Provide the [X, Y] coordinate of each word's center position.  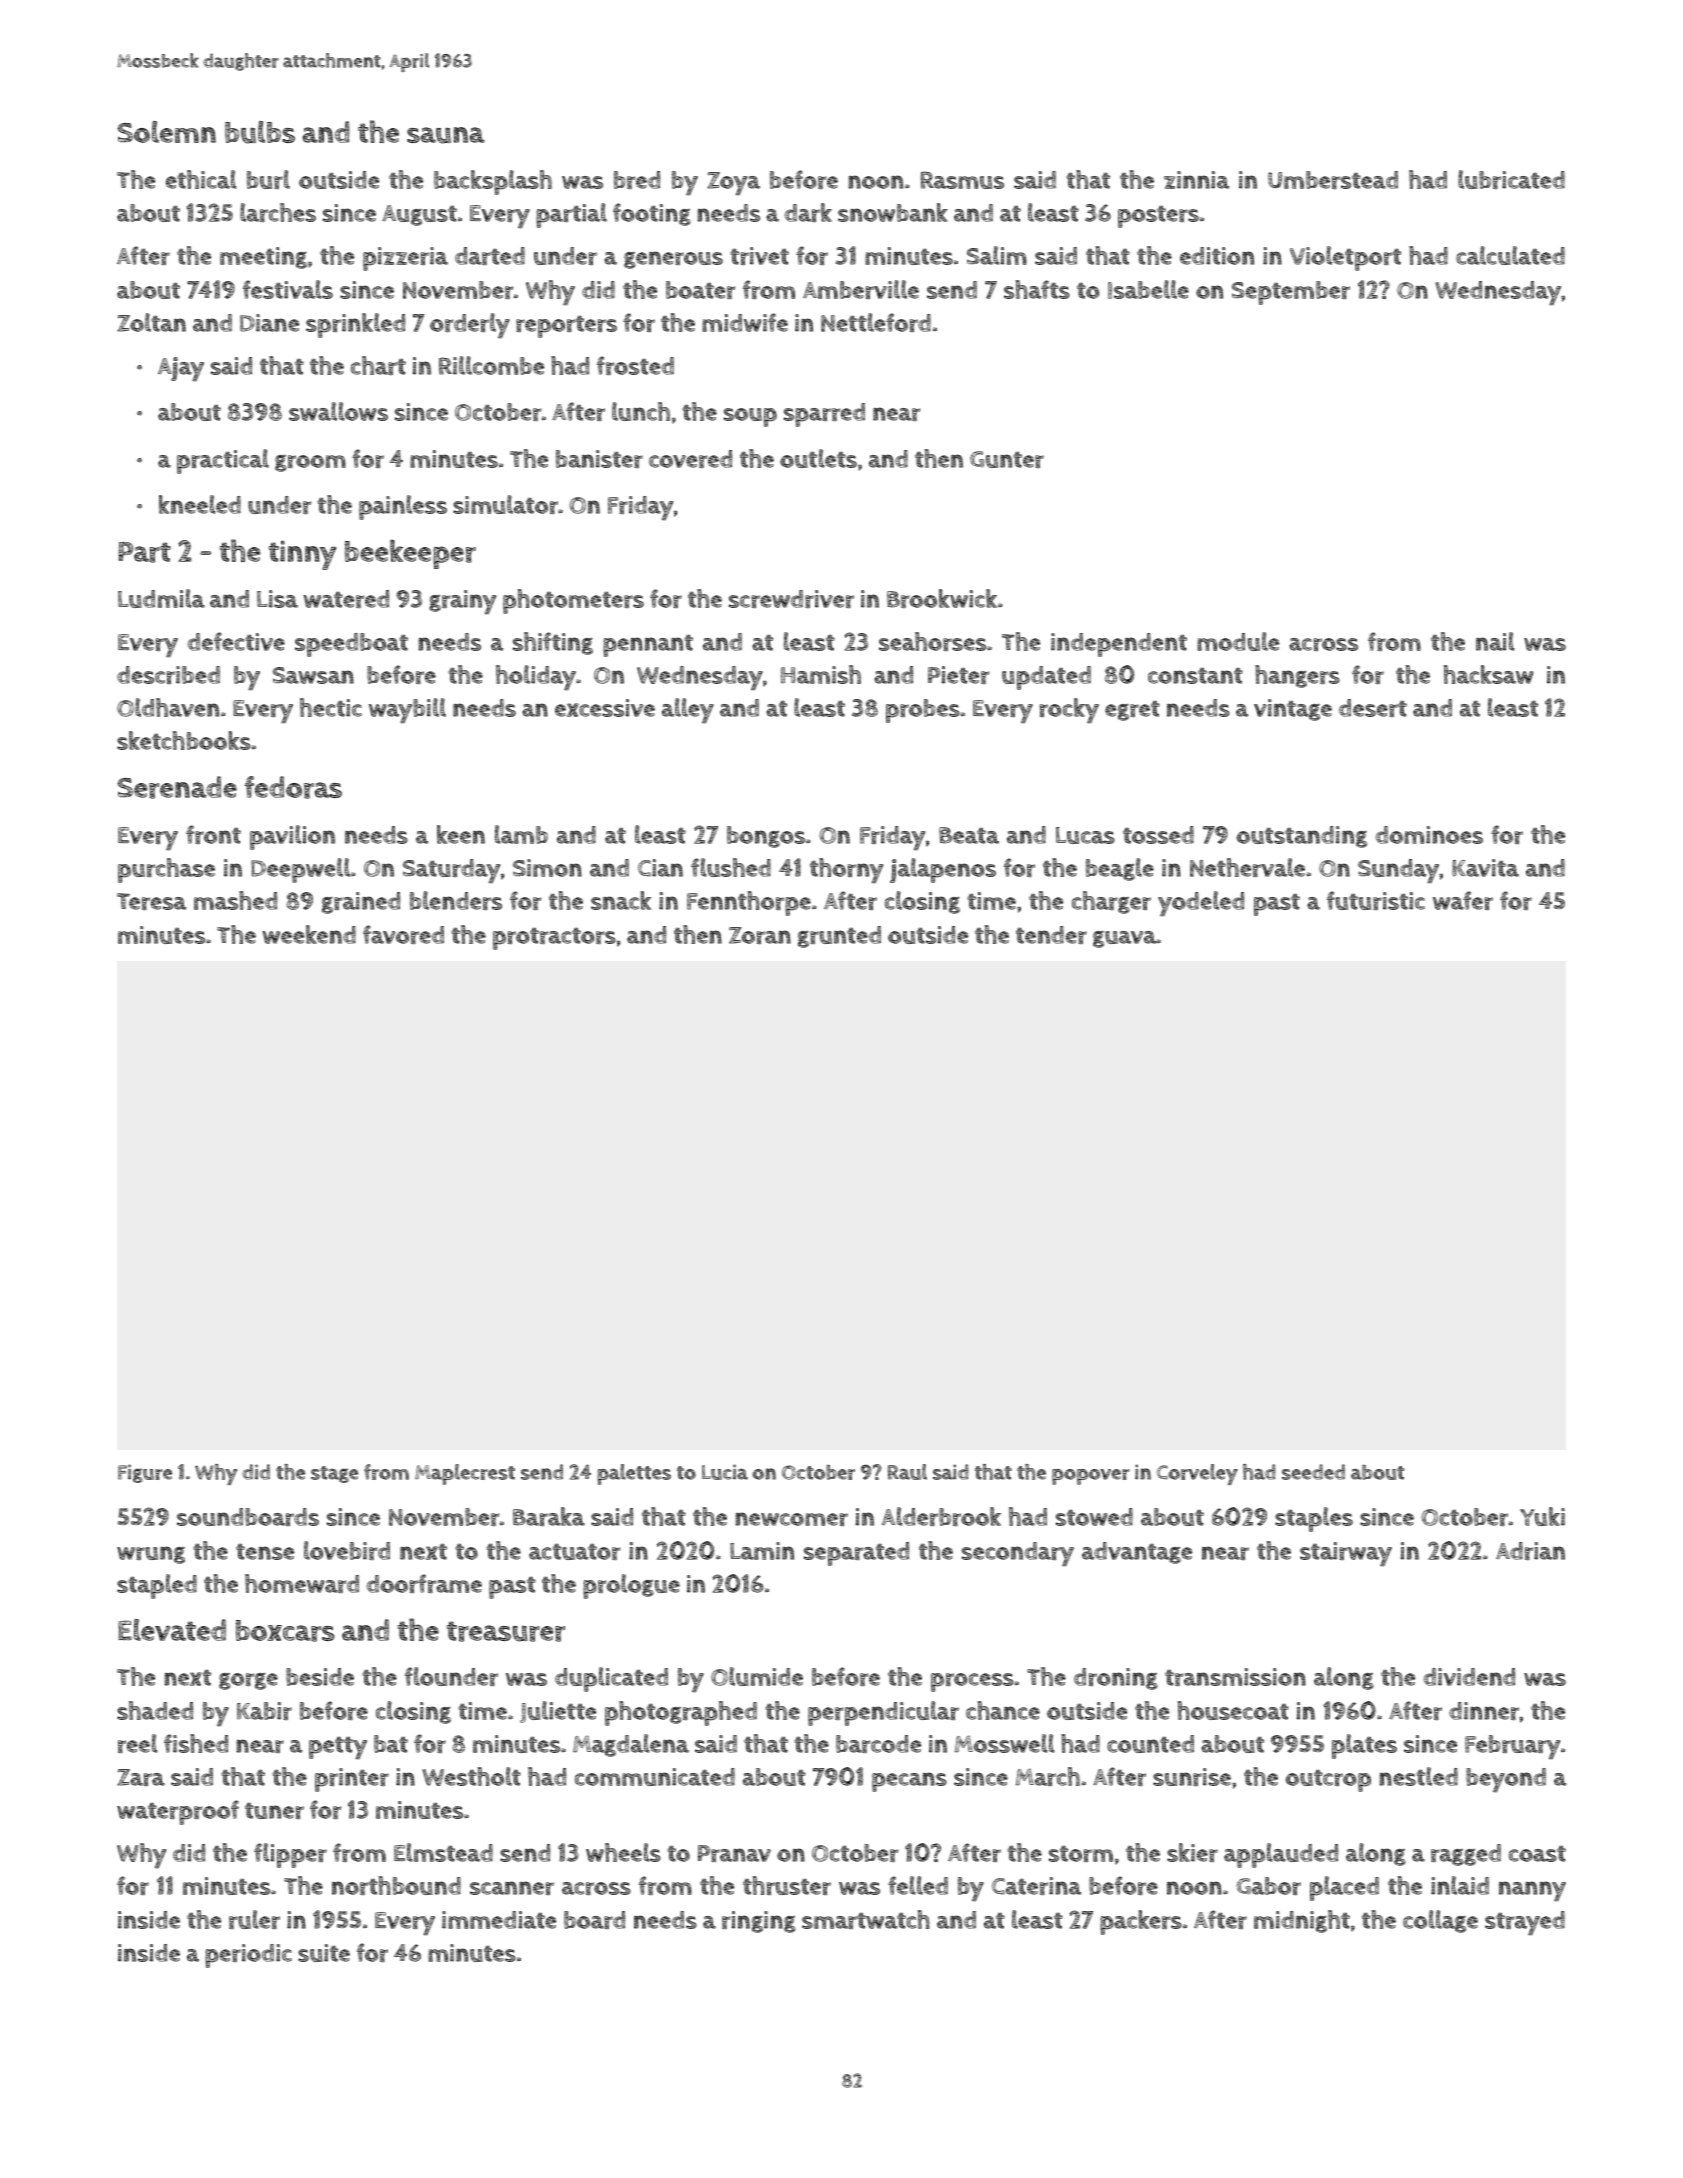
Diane [269, 323]
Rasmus [962, 180]
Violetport [1345, 258]
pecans [909, 1782]
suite [324, 1953]
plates [1364, 1746]
